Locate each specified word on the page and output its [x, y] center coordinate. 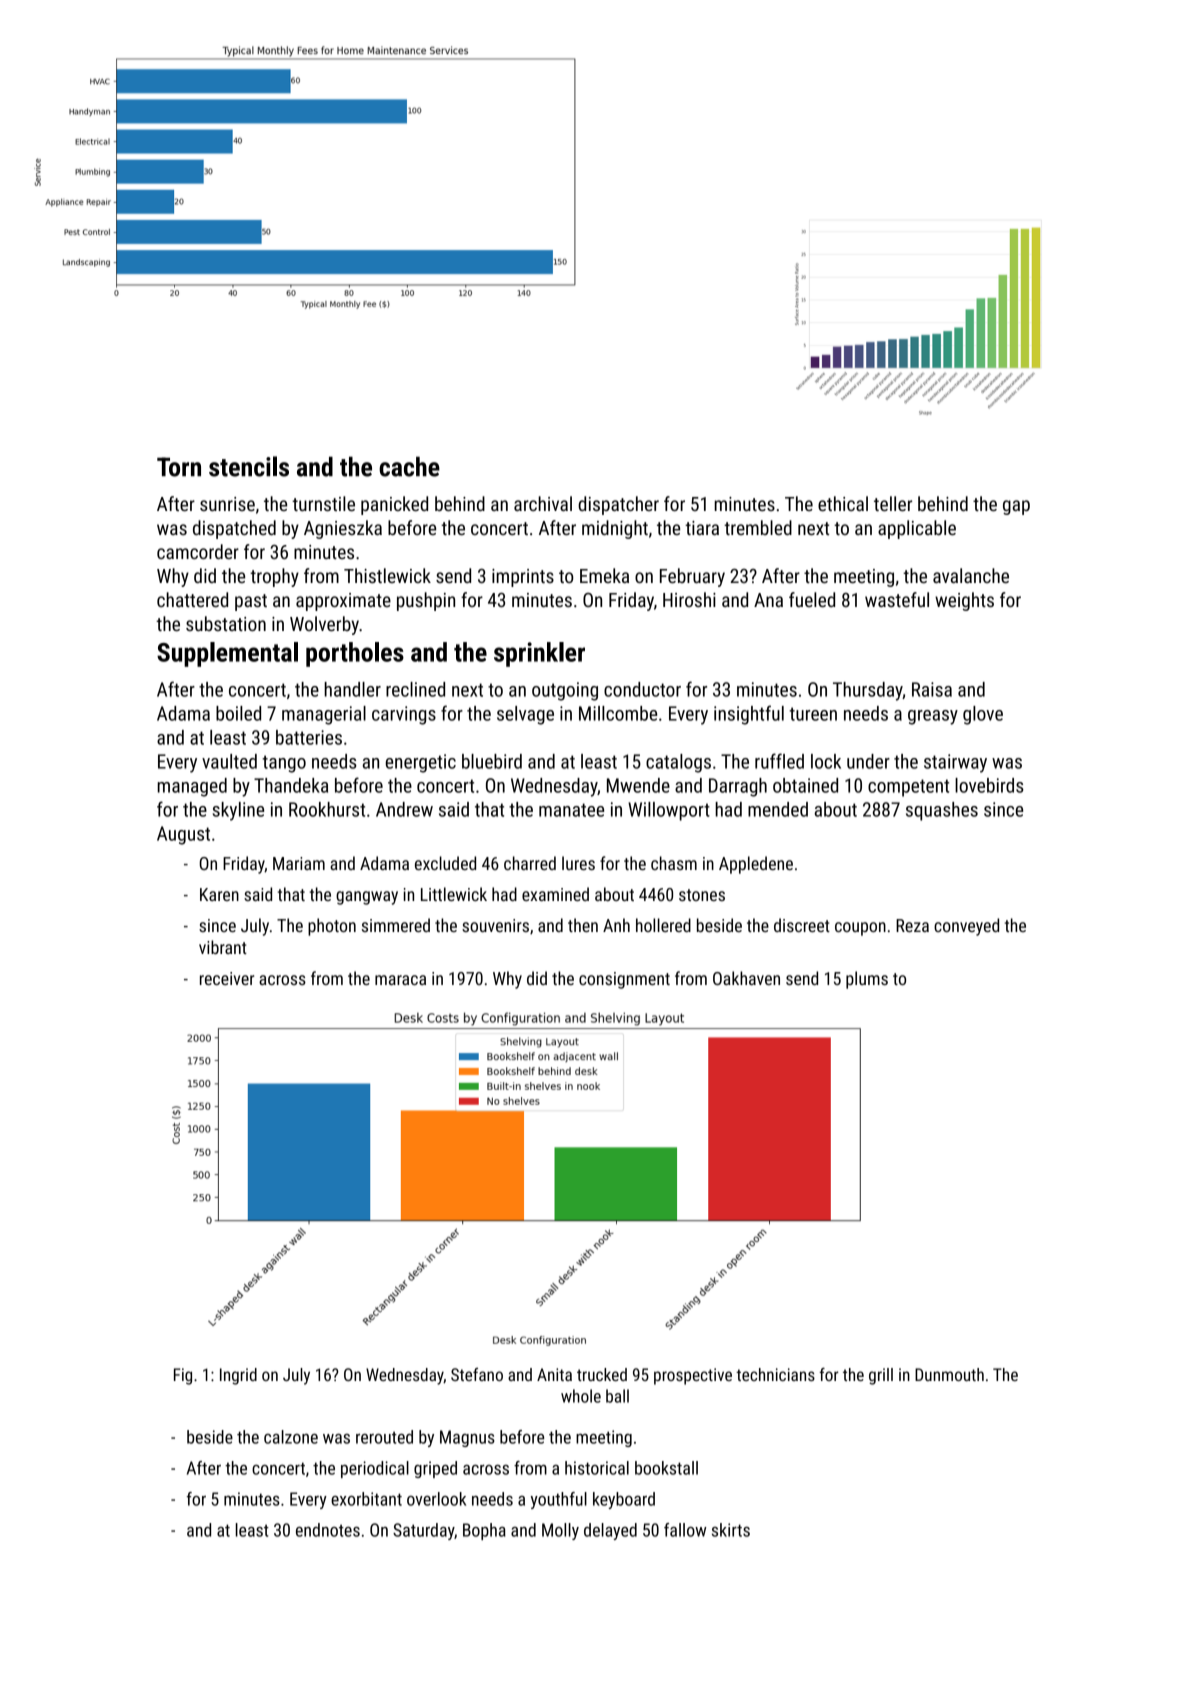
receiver [227, 978]
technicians [775, 1374]
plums [867, 980]
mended [778, 809]
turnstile [323, 503]
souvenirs [495, 925]
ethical [843, 503]
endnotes [328, 1530]
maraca [400, 980]
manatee [571, 810]
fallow [685, 1530]
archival [543, 503]
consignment [624, 980]
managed [192, 787]
